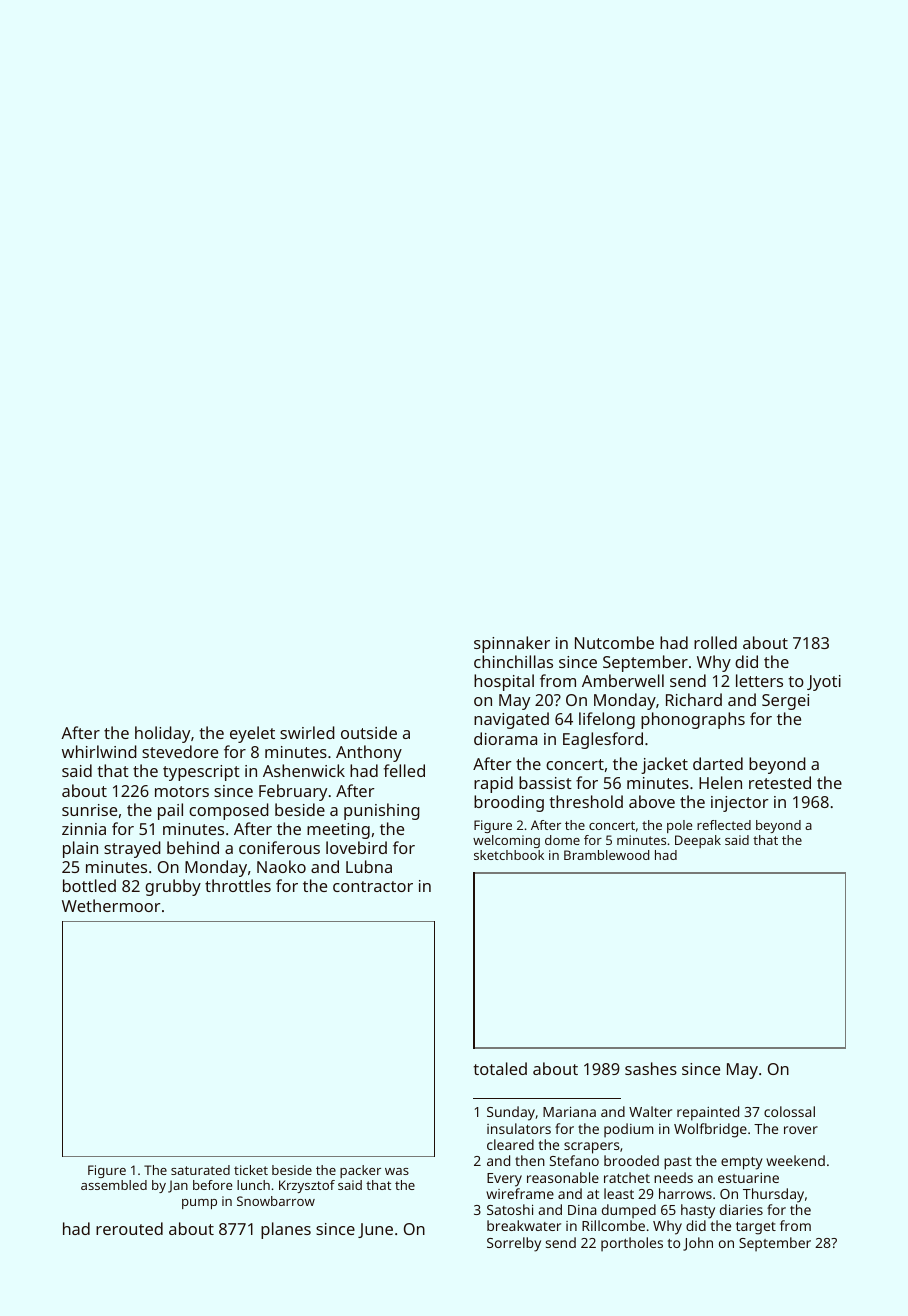  I want to click on injector, so click(740, 804).
